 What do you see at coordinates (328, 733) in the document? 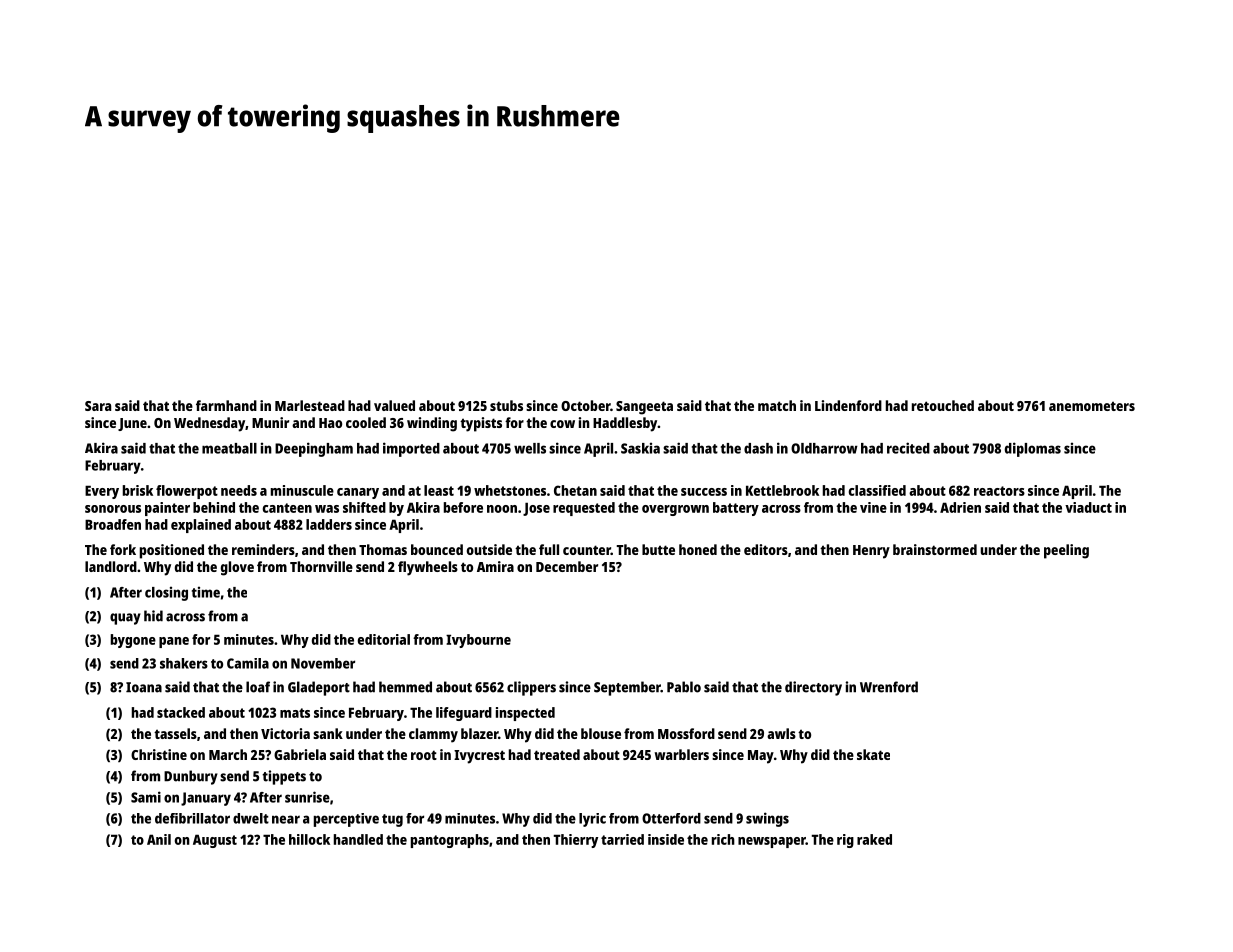
I see `sank` at bounding box center [328, 733].
